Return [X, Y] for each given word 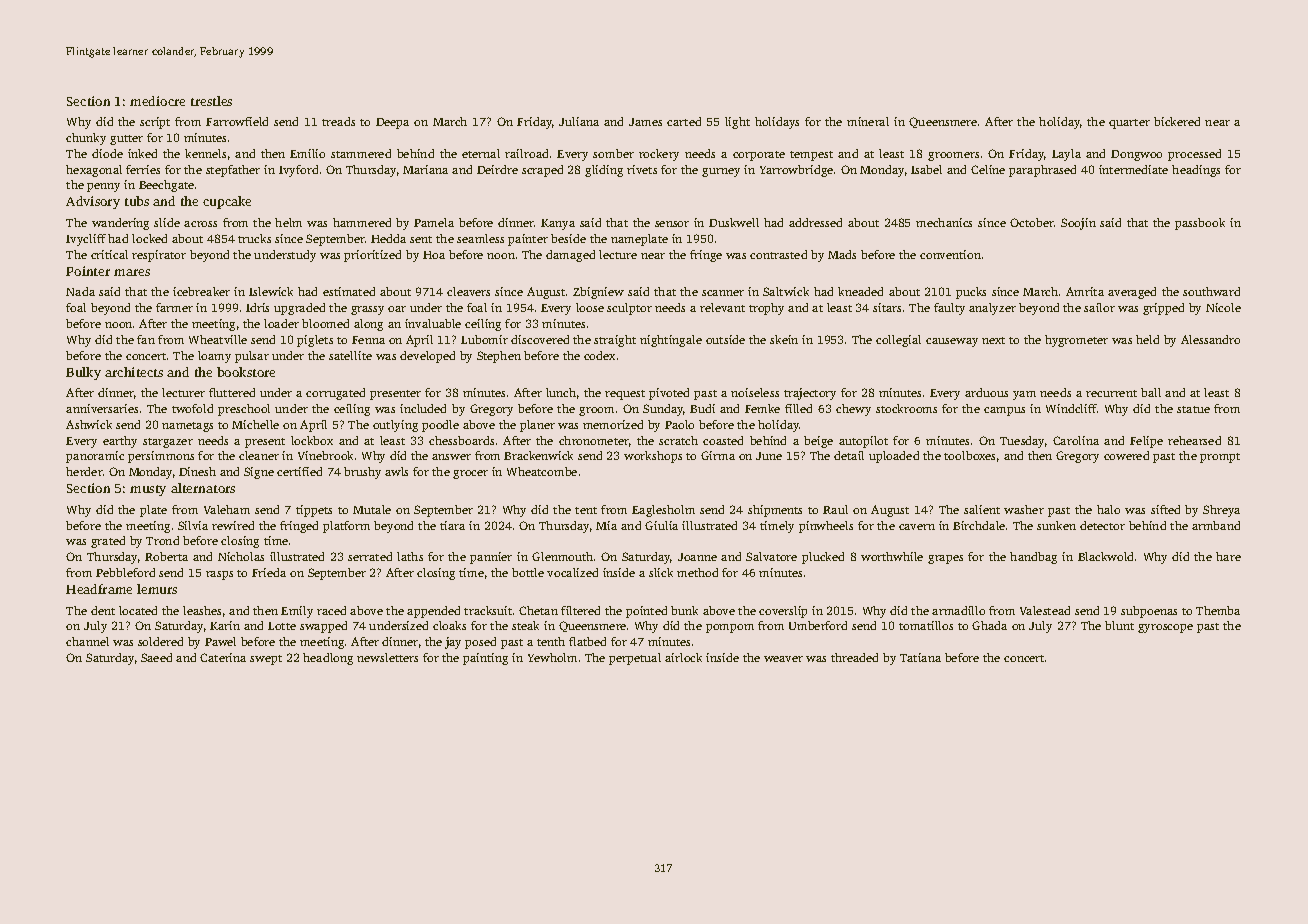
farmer [174, 307]
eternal [481, 153]
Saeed [156, 657]
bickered [1177, 121]
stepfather [233, 171]
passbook [1200, 224]
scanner [723, 293]
